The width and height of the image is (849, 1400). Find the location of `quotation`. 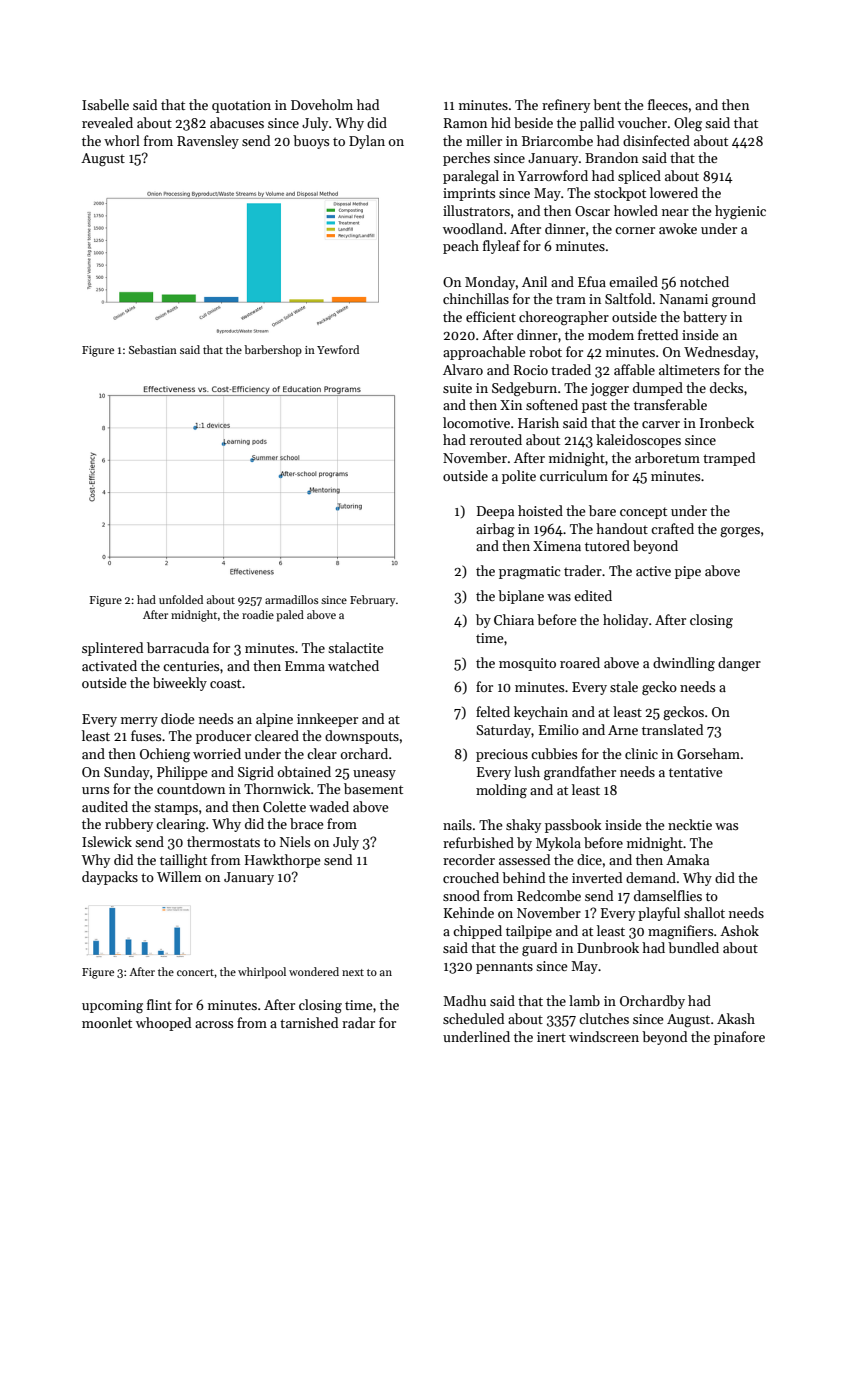

quotation is located at coordinates (241, 106).
